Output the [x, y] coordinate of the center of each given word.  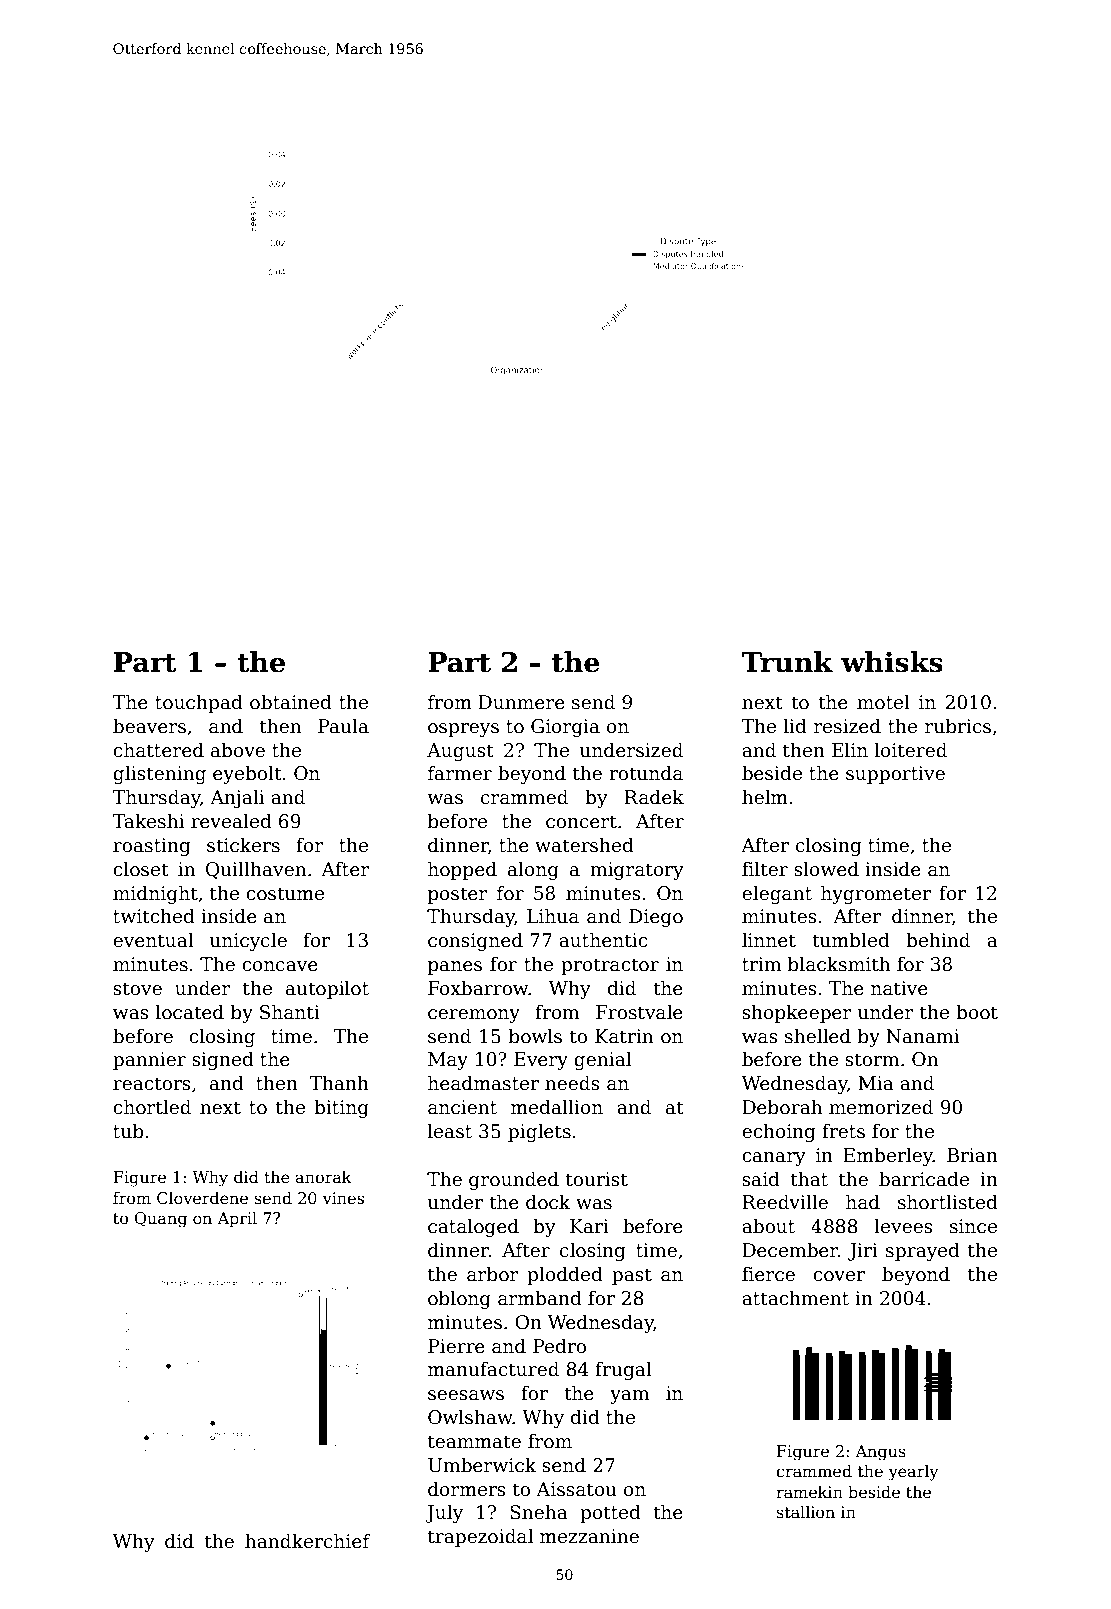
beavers [149, 726]
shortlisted [948, 1202]
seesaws [466, 1395]
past [632, 1276]
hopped [462, 870]
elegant [777, 894]
